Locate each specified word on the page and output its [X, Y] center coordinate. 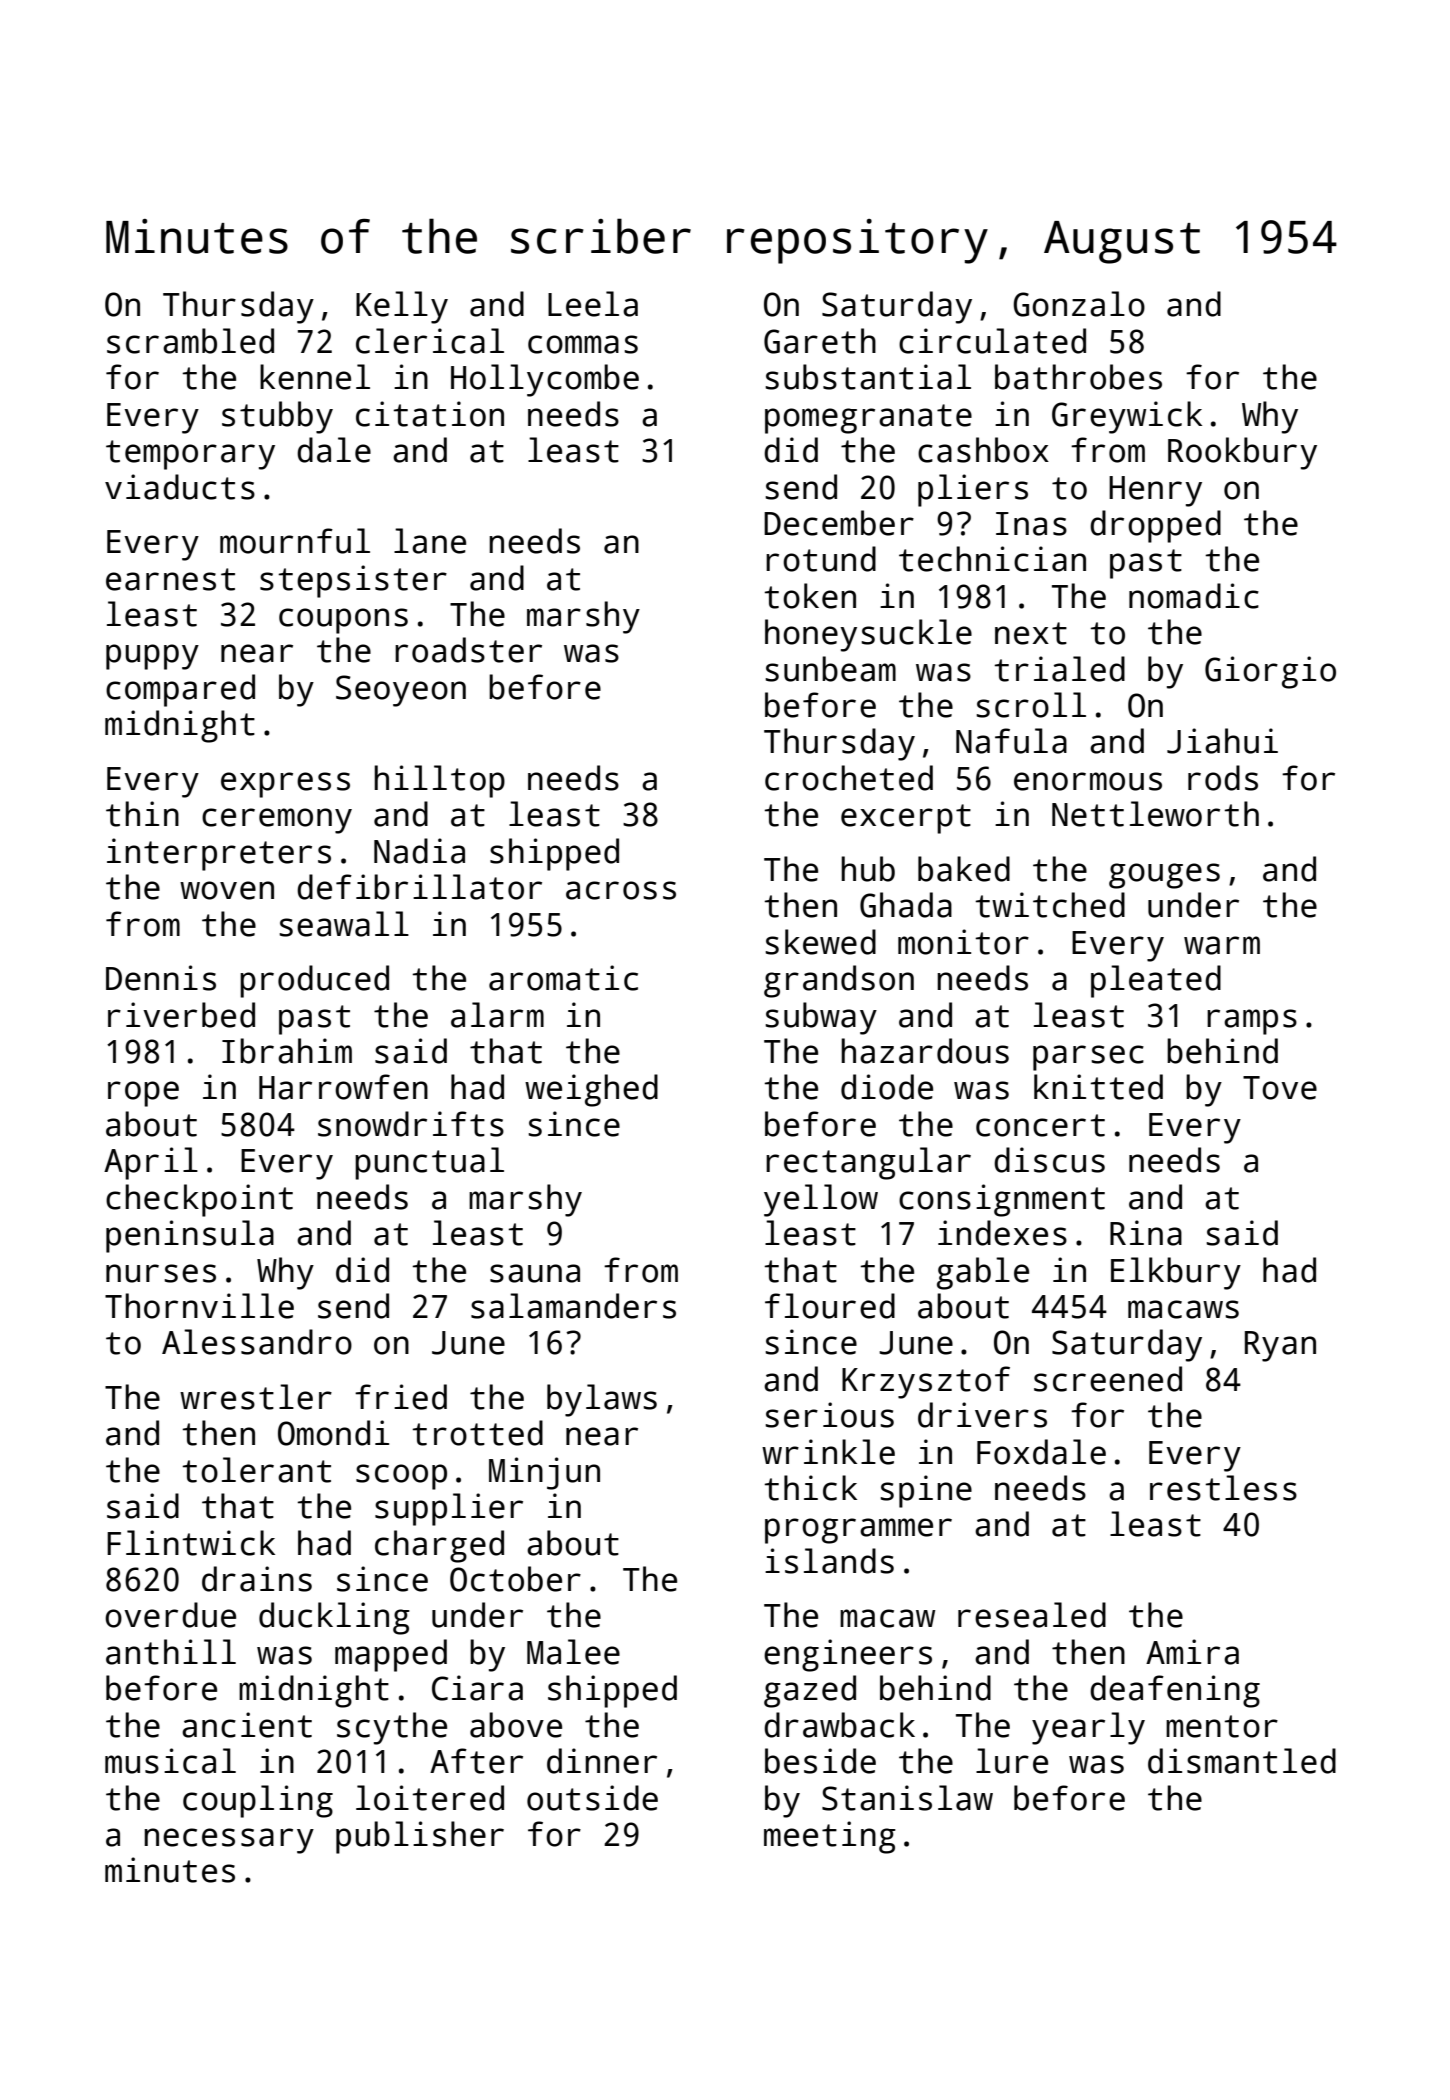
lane [430, 541]
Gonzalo [1079, 304]
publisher [420, 1837]
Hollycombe [545, 380]
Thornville [199, 1306]
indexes [1002, 1233]
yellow [821, 1200]
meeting [830, 1837]
